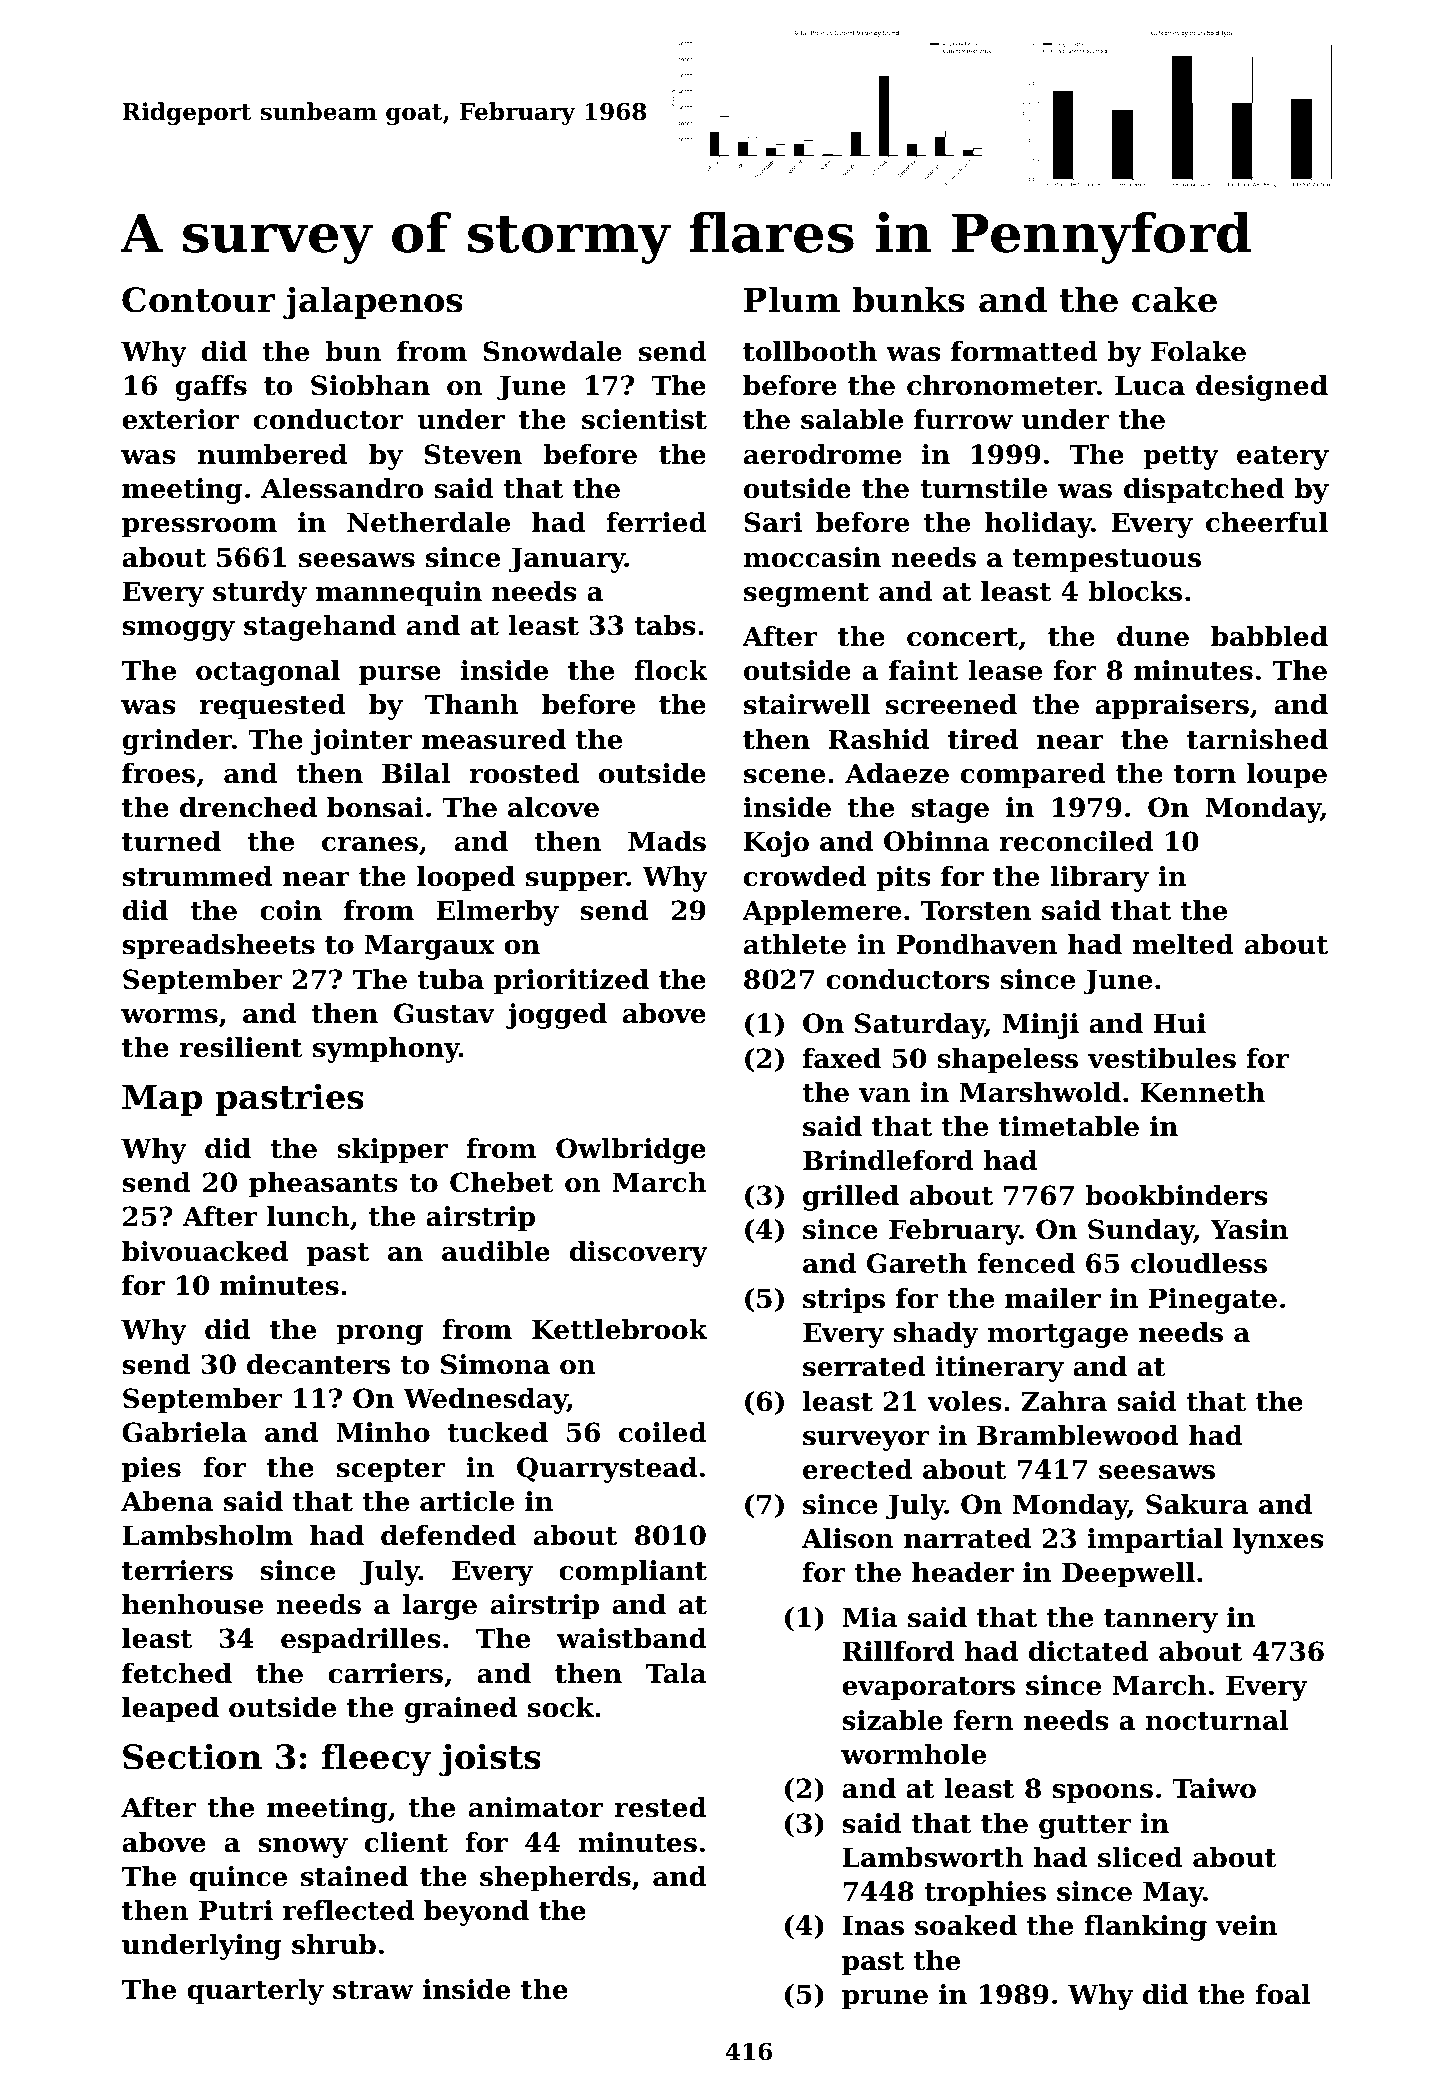 This screenshot has height=2100, width=1450. What do you see at coordinates (466, 879) in the screenshot?
I see `looped` at bounding box center [466, 879].
